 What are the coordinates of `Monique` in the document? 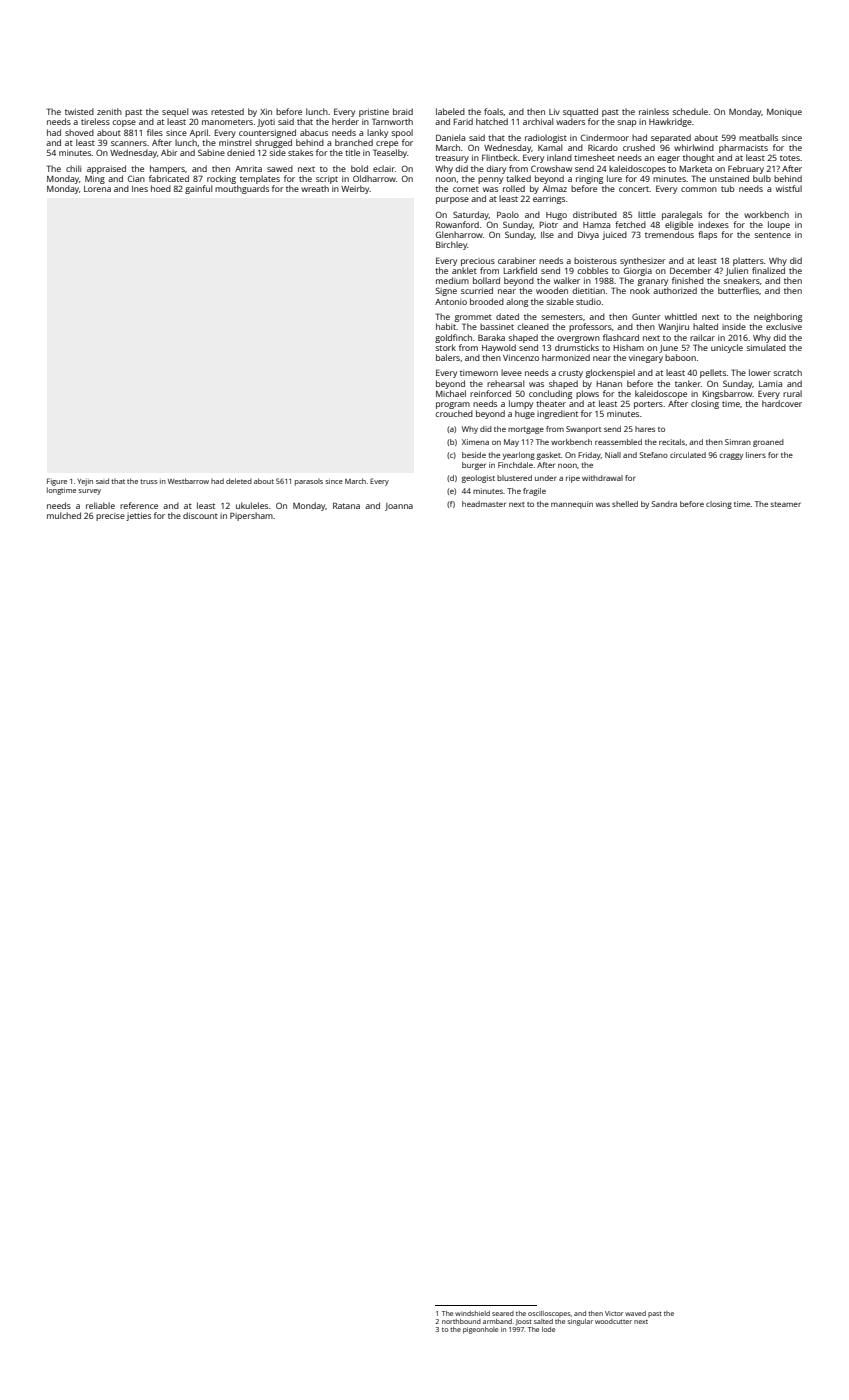 It's located at (784, 113).
